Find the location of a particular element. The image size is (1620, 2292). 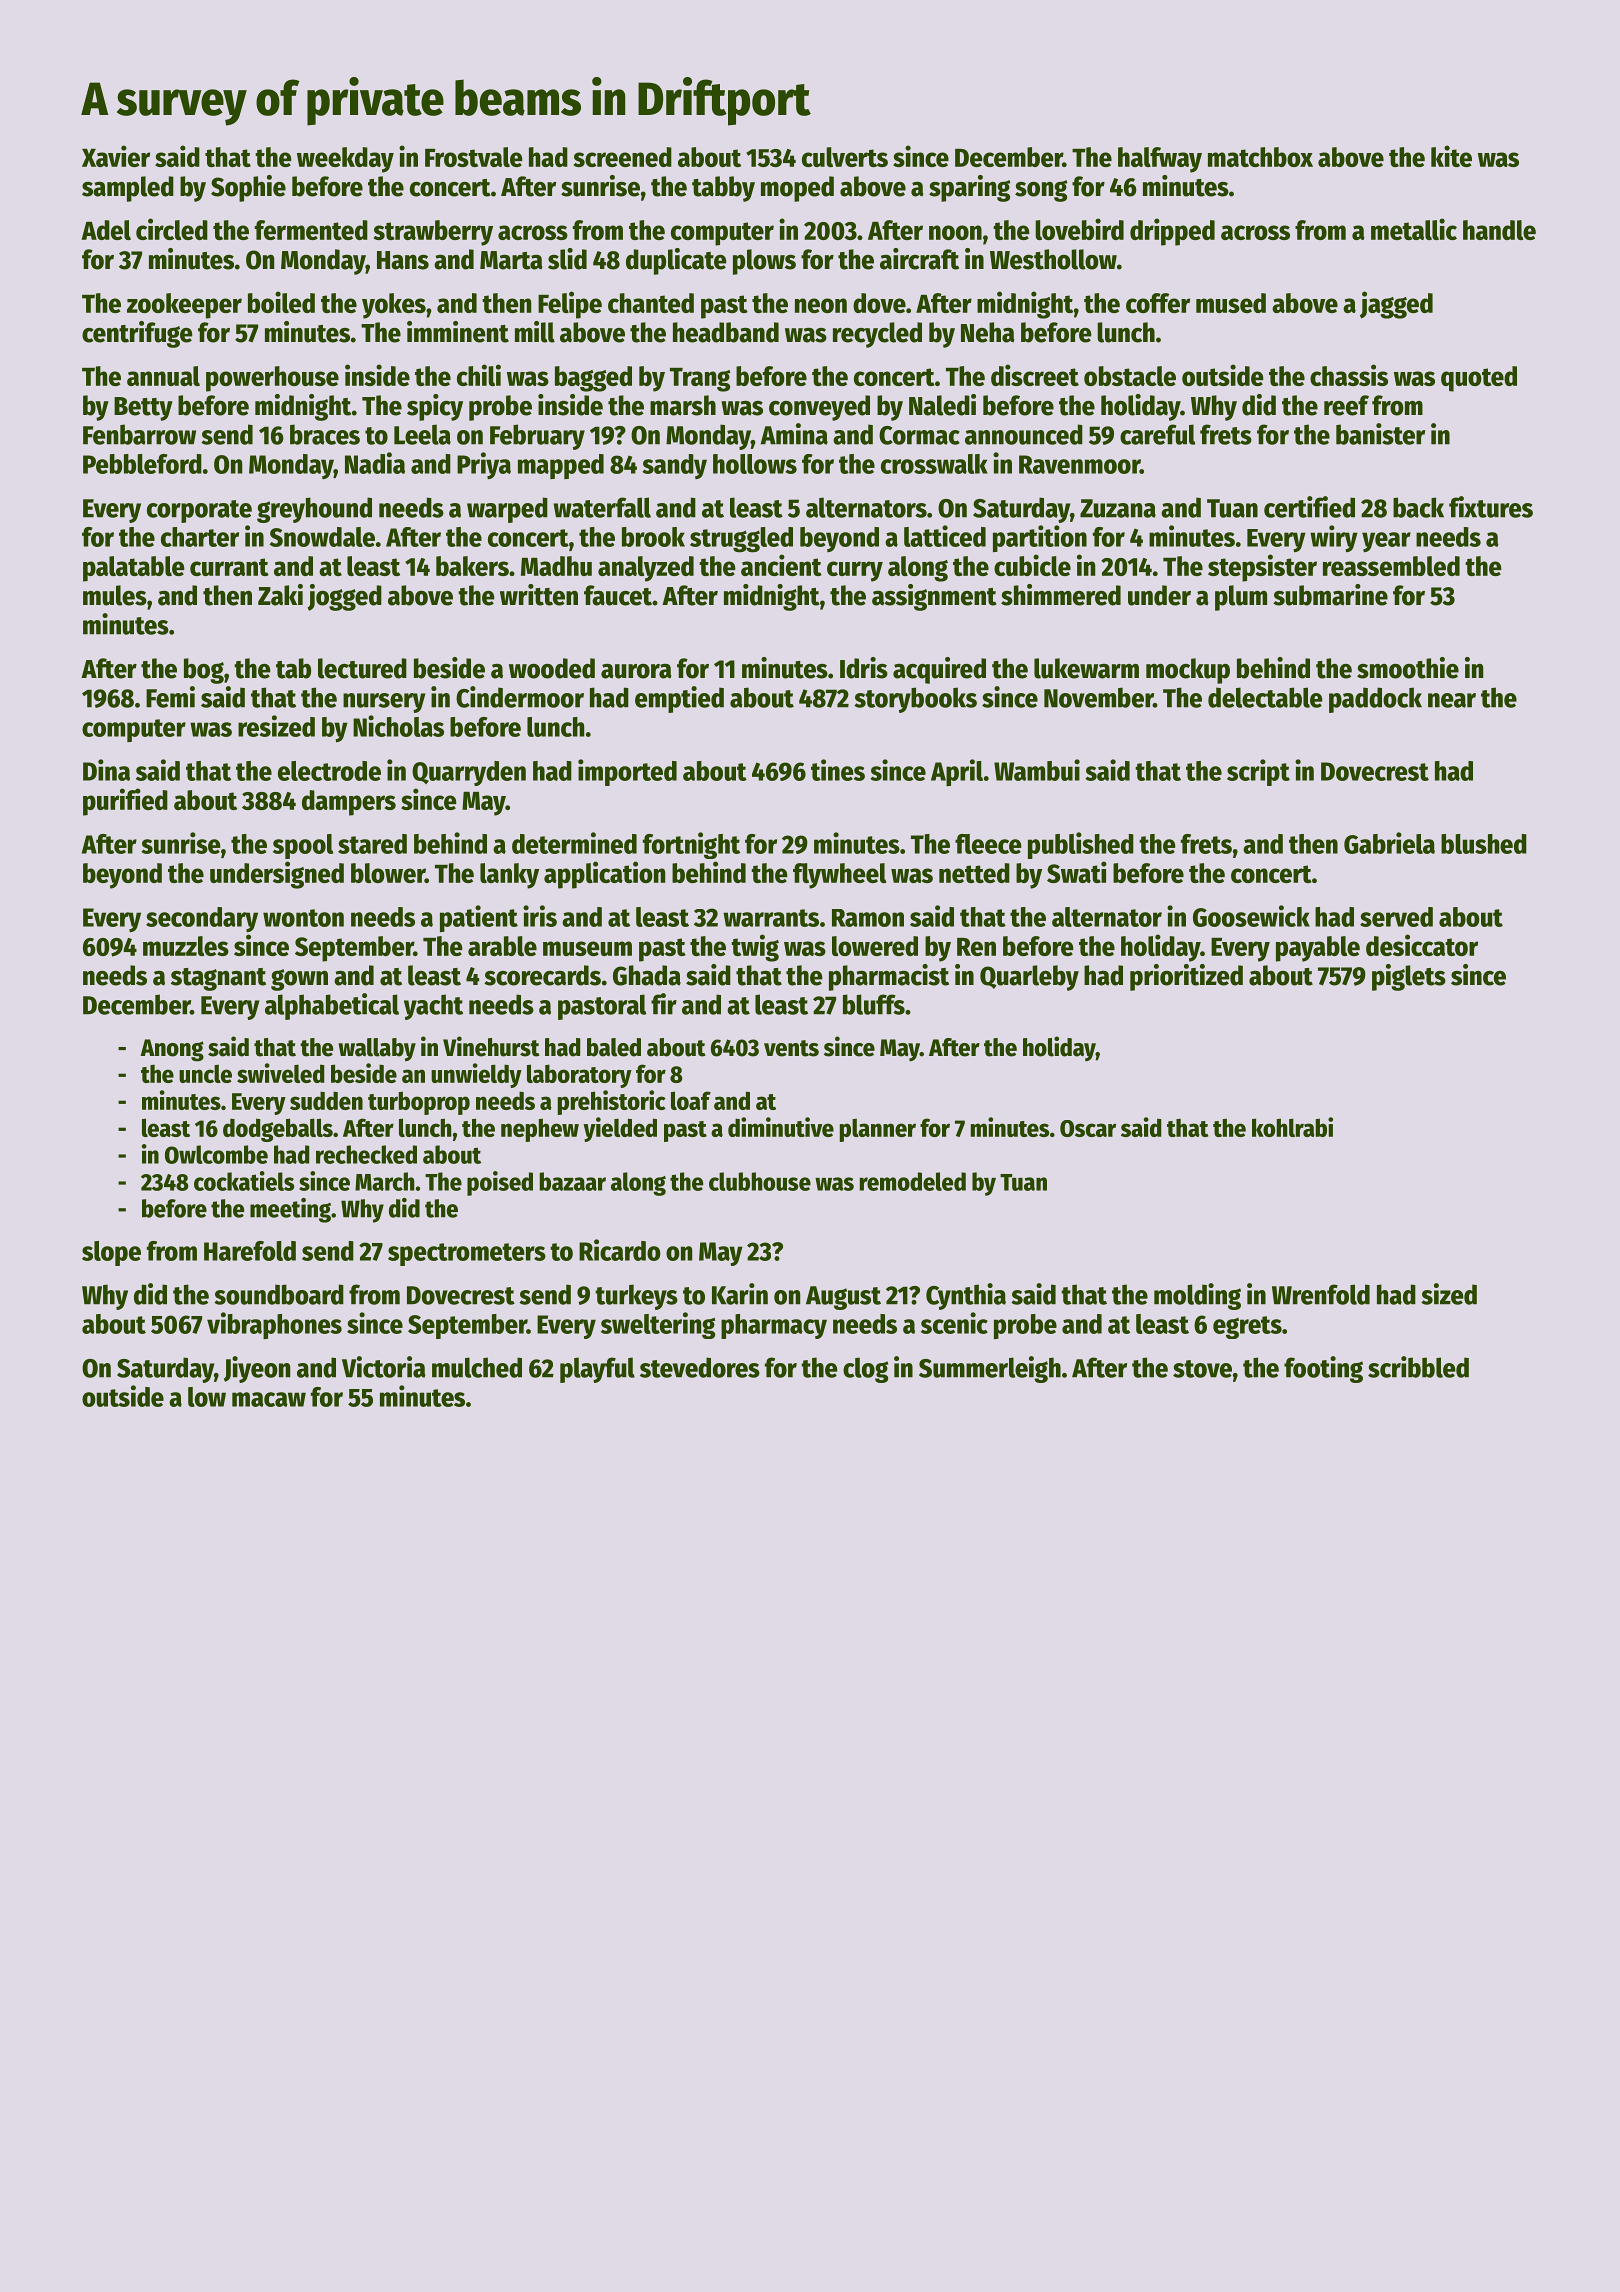

kite is located at coordinates (1451, 156).
